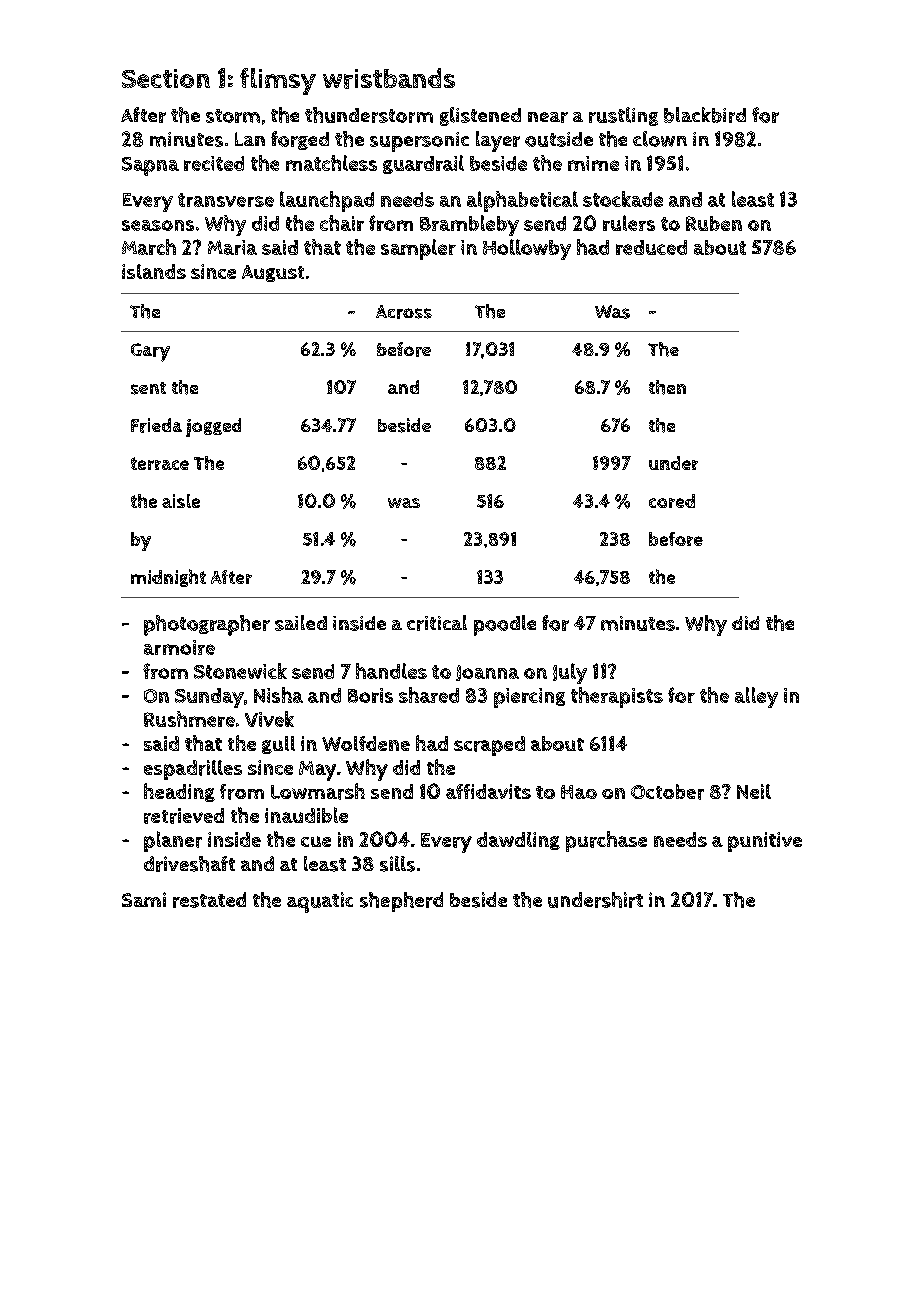 The image size is (924, 1311). I want to click on seasons, so click(158, 225).
